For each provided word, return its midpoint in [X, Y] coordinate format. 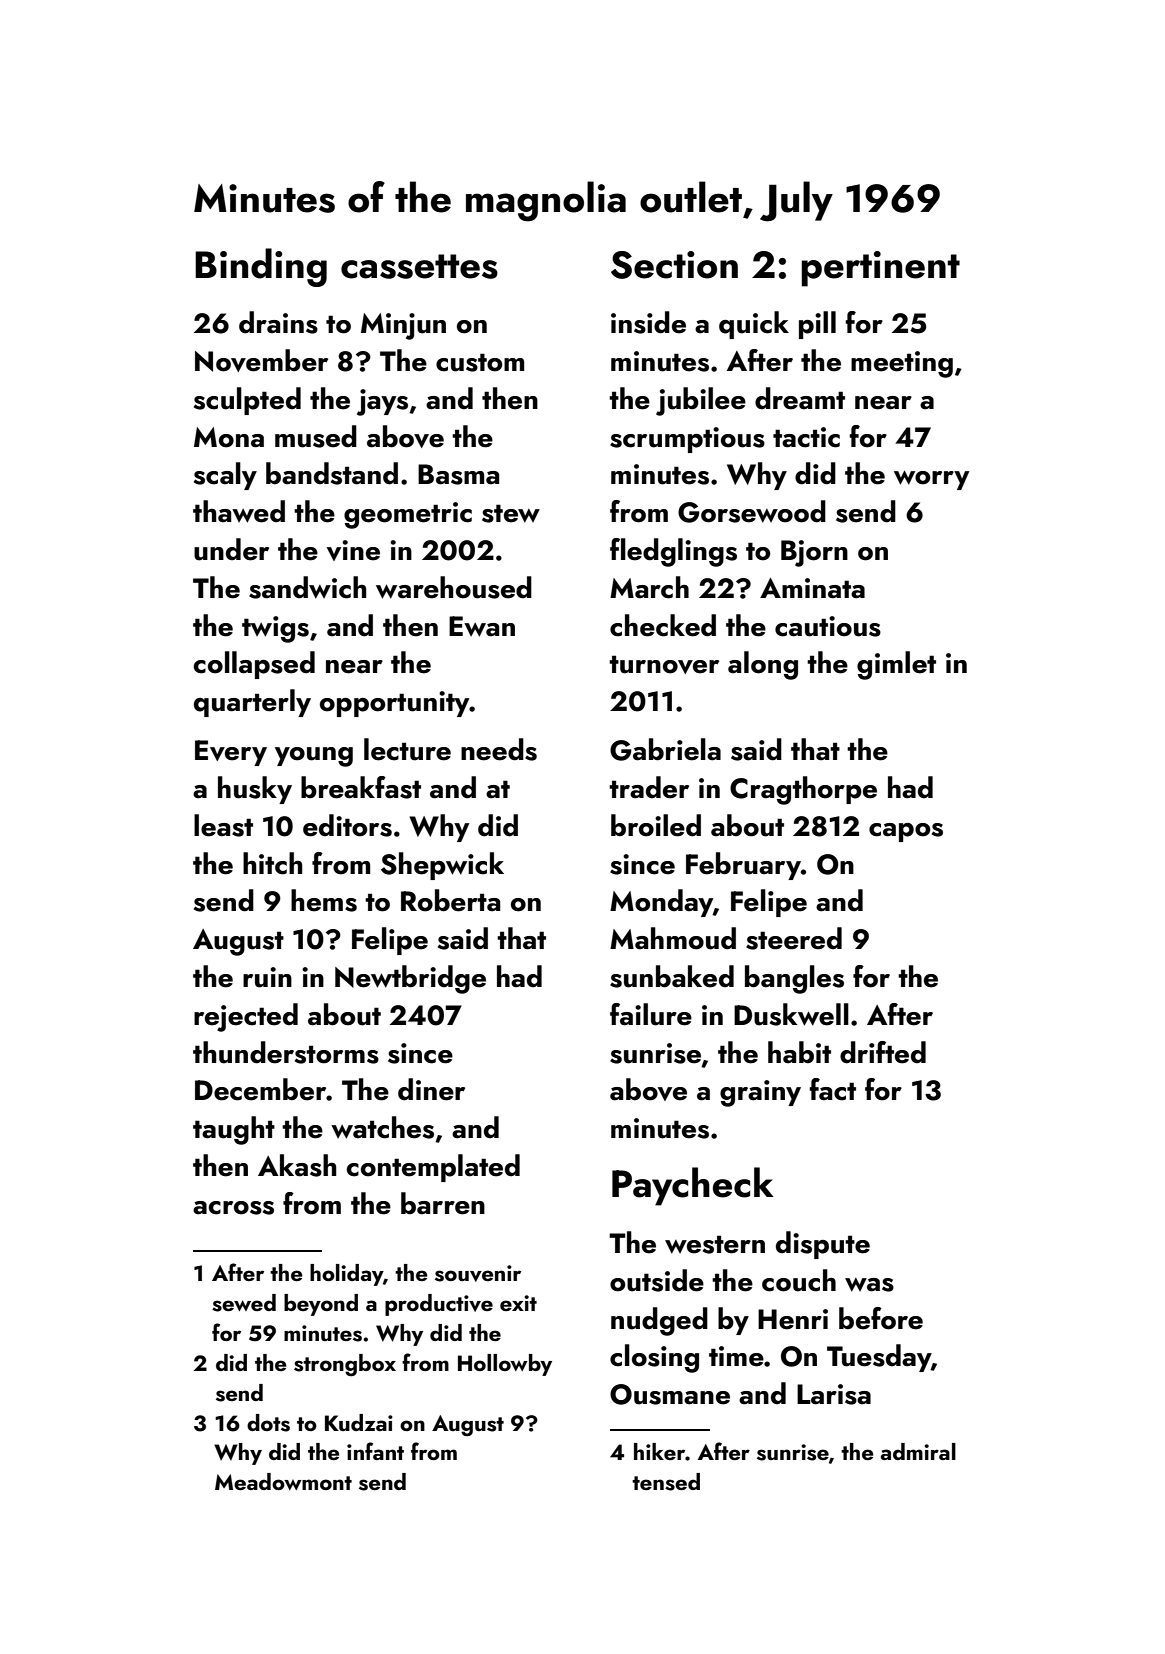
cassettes [419, 266]
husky [255, 790]
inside [648, 322]
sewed [244, 1303]
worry [931, 480]
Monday [661, 903]
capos [906, 832]
